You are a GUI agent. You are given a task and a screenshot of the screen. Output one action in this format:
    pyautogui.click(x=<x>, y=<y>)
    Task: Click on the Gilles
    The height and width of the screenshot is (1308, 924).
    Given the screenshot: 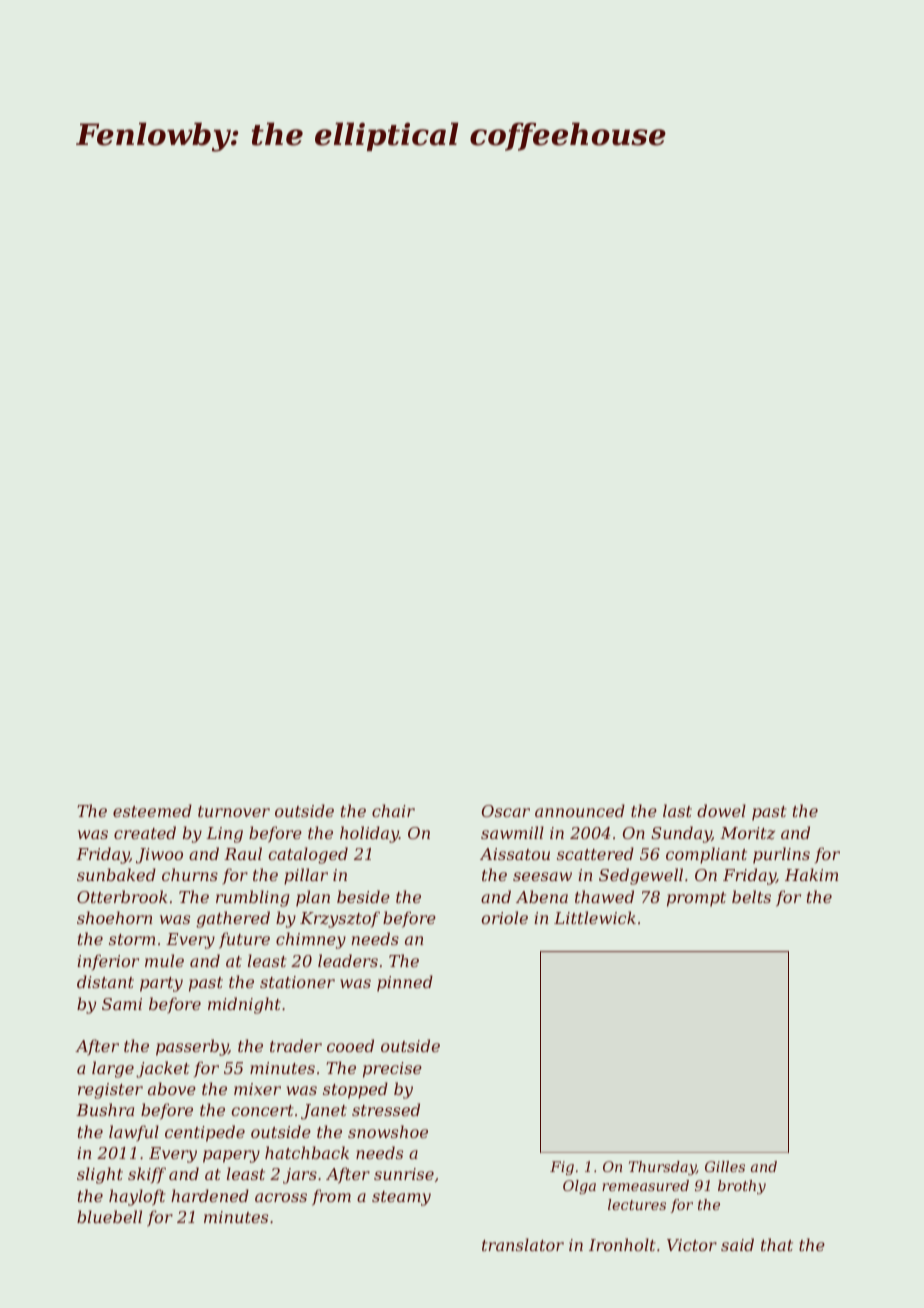 What is the action you would take?
    pyautogui.click(x=725, y=1166)
